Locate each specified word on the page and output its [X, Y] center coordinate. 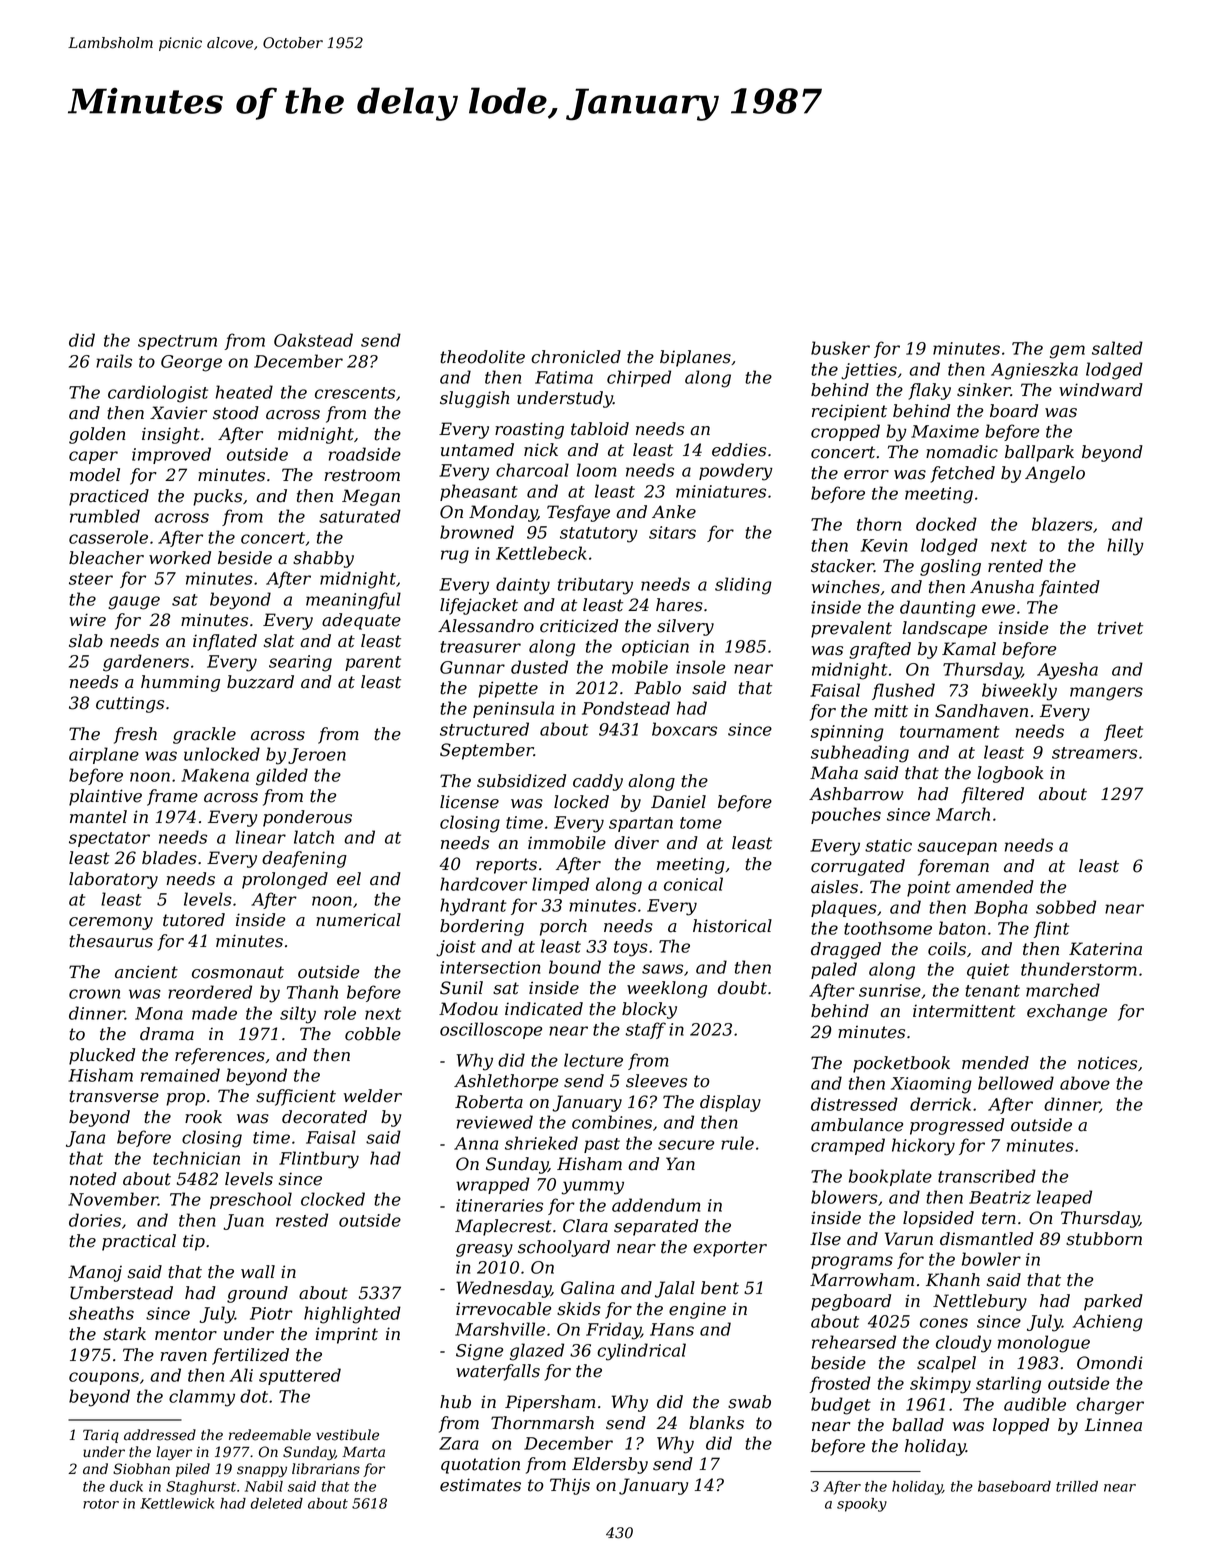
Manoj [95, 1273]
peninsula [513, 709]
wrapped [493, 1185]
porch [563, 927]
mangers [1106, 694]
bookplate [890, 1177]
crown [94, 994]
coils [947, 949]
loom [596, 470]
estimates [480, 1485]
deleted [277, 1503]
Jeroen [317, 756]
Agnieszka [1034, 371]
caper [93, 457]
